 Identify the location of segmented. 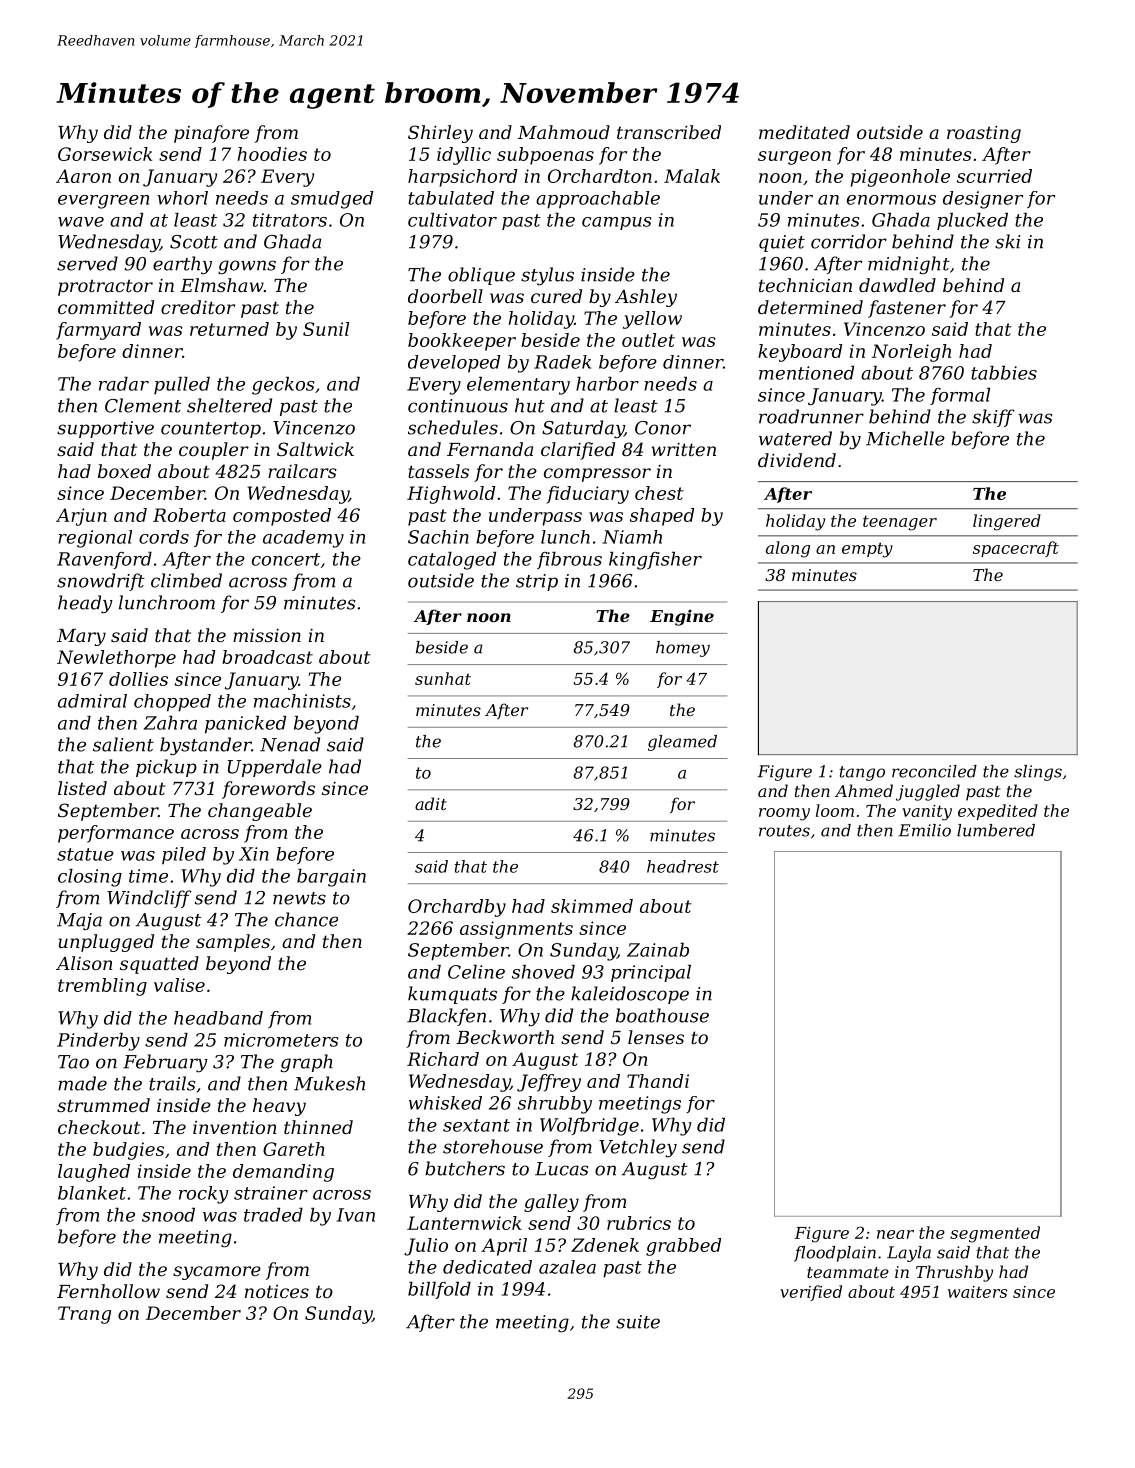
(995, 1234).
